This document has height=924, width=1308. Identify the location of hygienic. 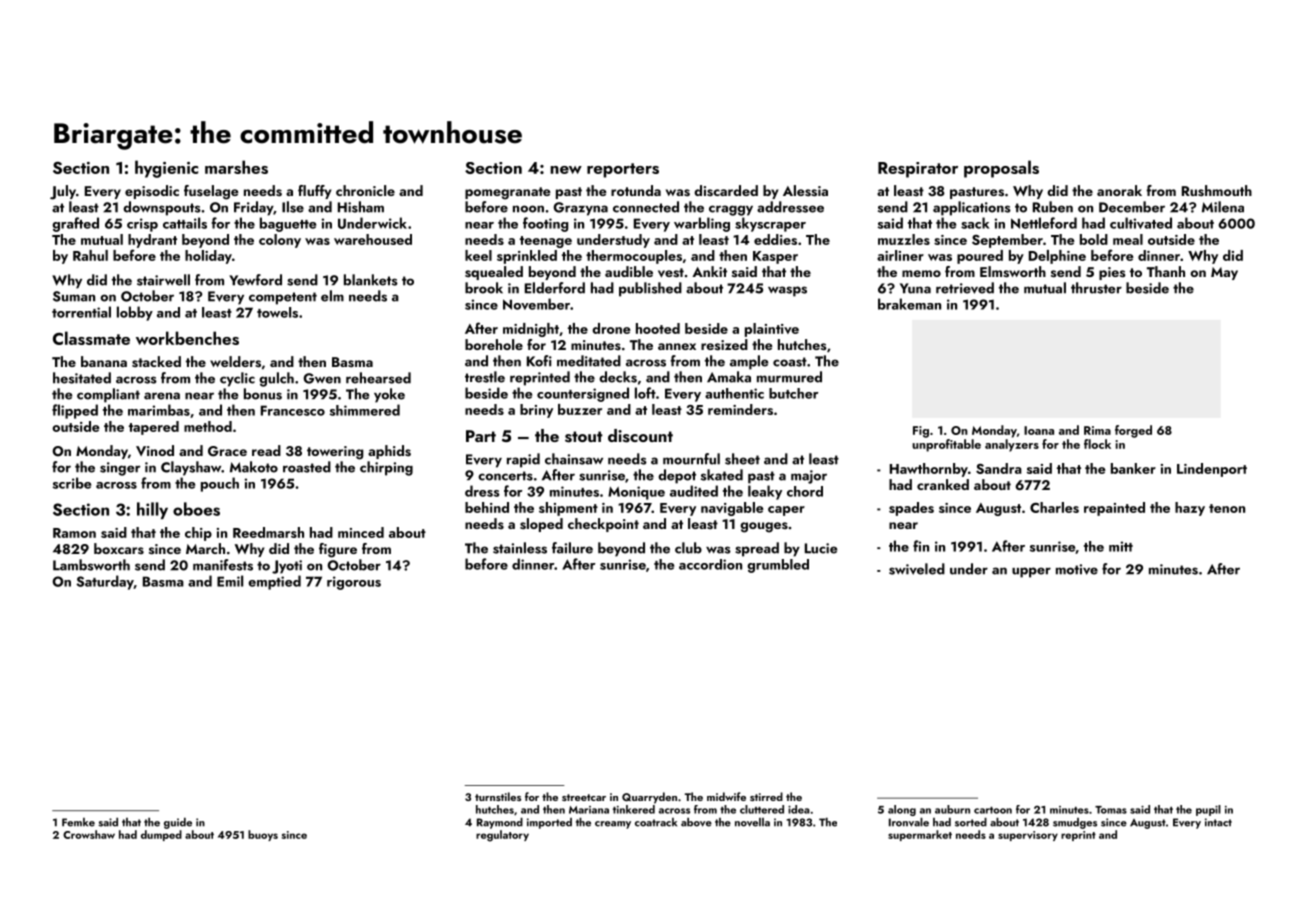
(166, 169).
